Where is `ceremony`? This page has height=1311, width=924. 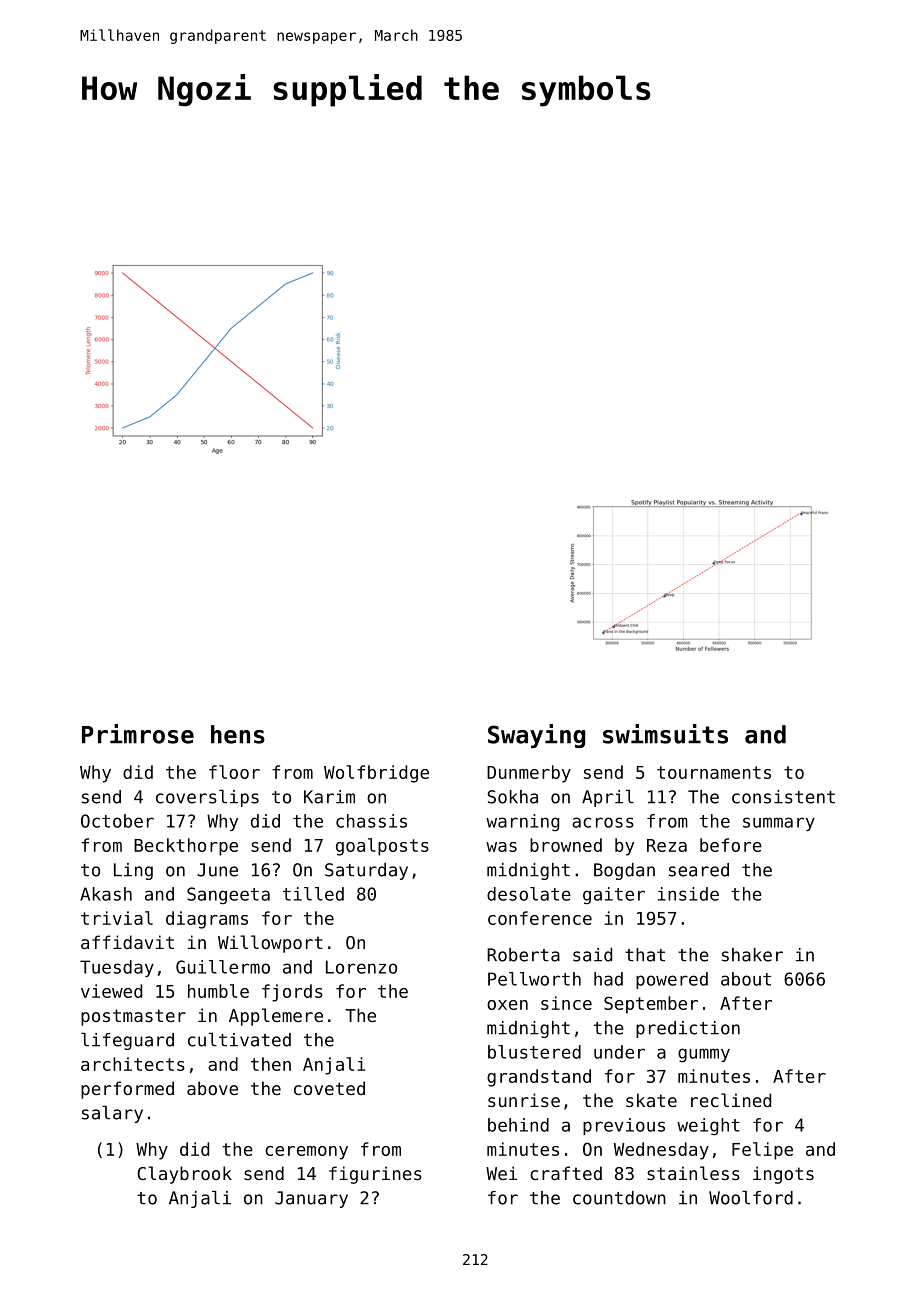 ceremony is located at coordinates (306, 1153).
